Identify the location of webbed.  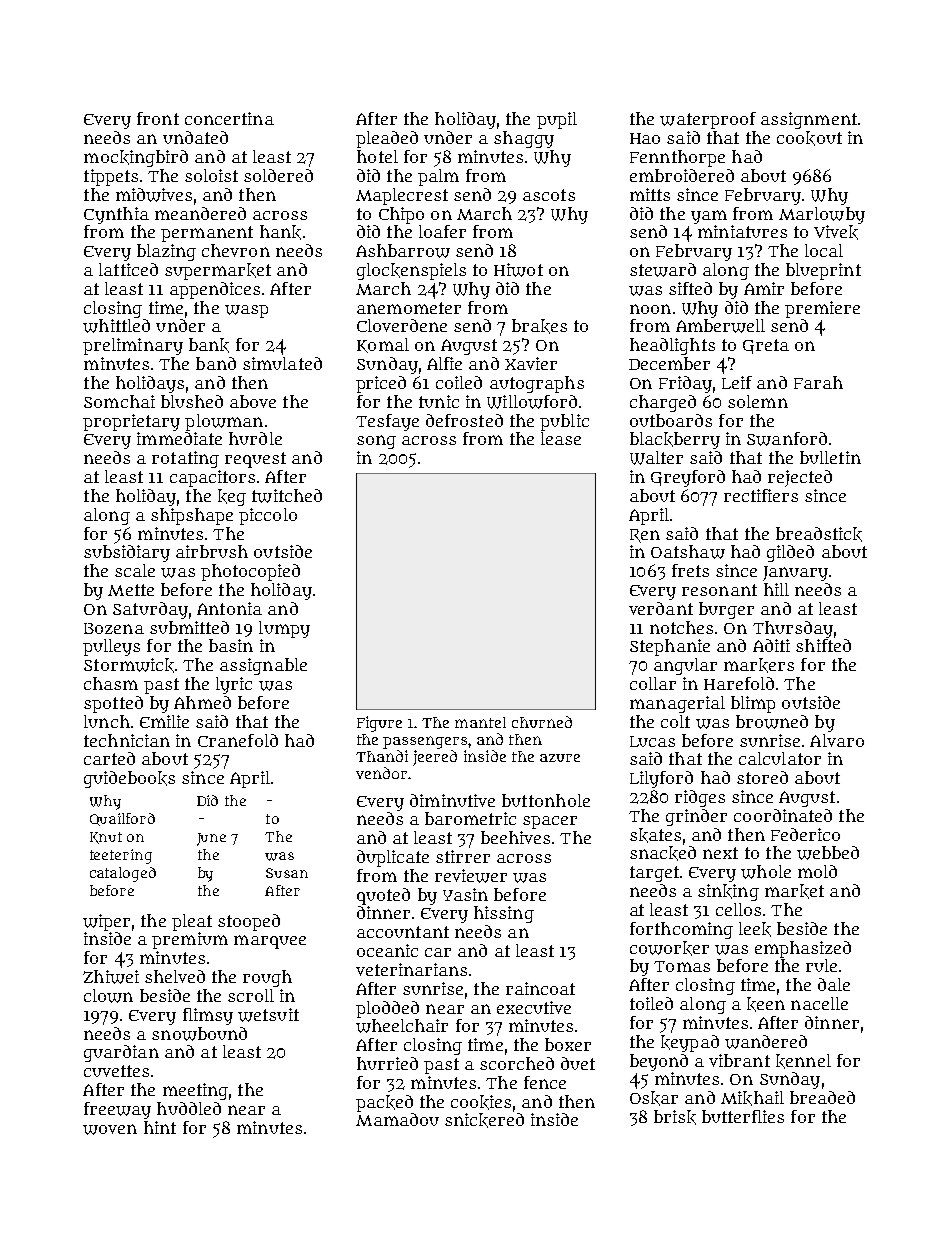
(828, 853).
